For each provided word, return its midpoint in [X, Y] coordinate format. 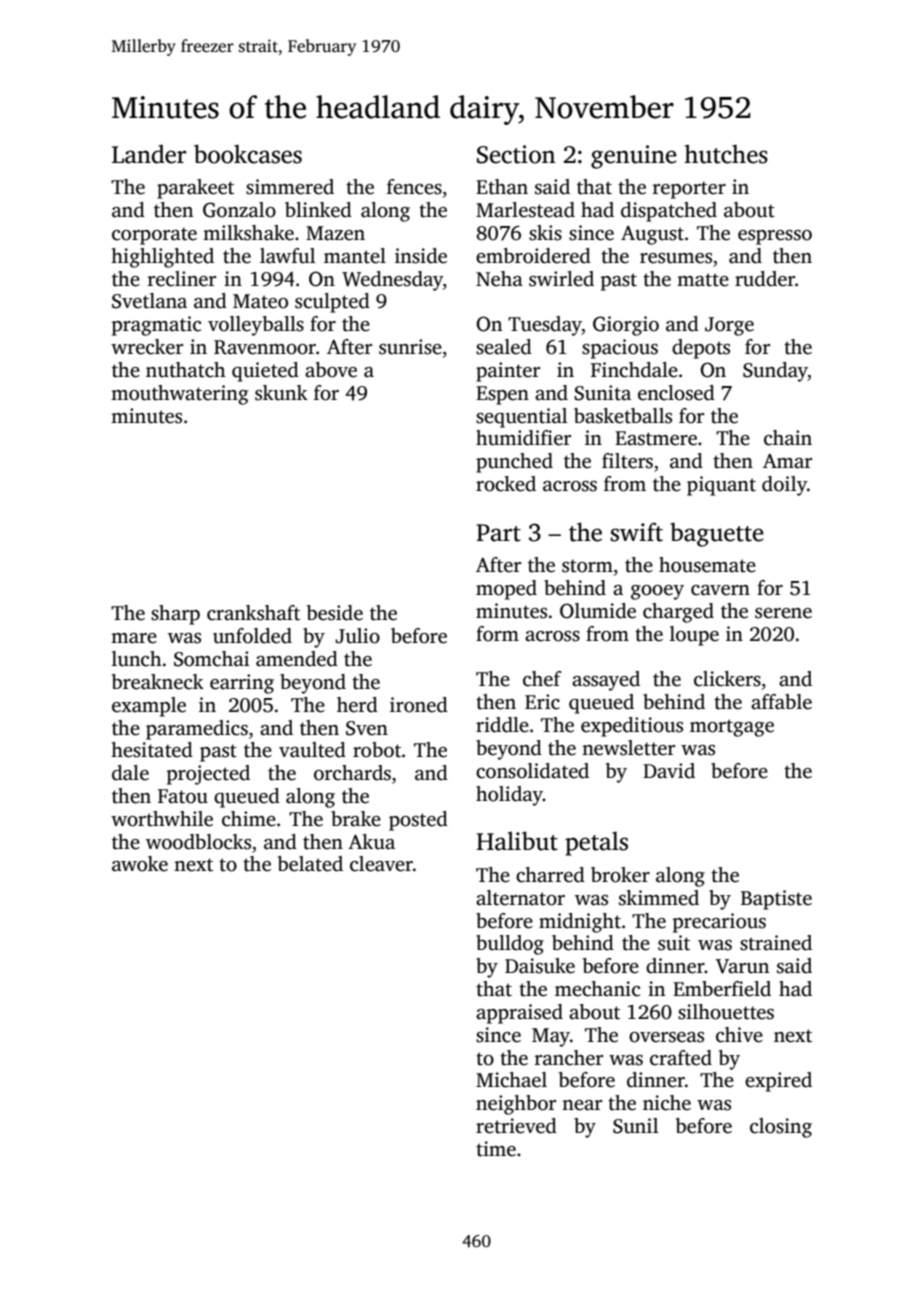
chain [788, 438]
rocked [506, 484]
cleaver [381, 864]
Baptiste [776, 900]
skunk [281, 393]
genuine [634, 157]
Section [516, 154]
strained [776, 943]
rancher [569, 1058]
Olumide [598, 611]
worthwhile [162, 819]
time [496, 1149]
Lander [149, 154]
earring [242, 684]
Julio [357, 636]
